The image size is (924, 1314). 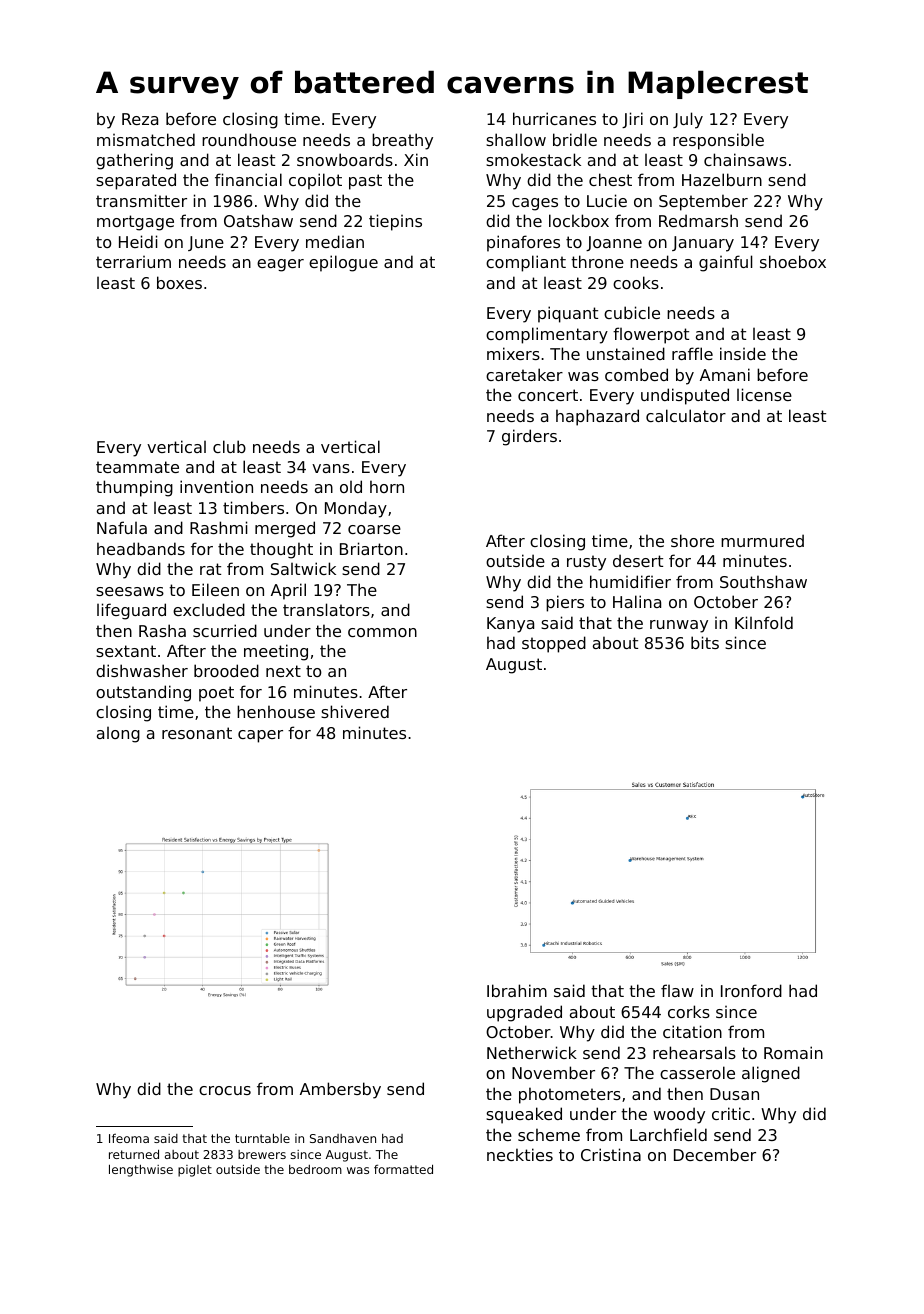 I want to click on crocus, so click(x=225, y=1090).
